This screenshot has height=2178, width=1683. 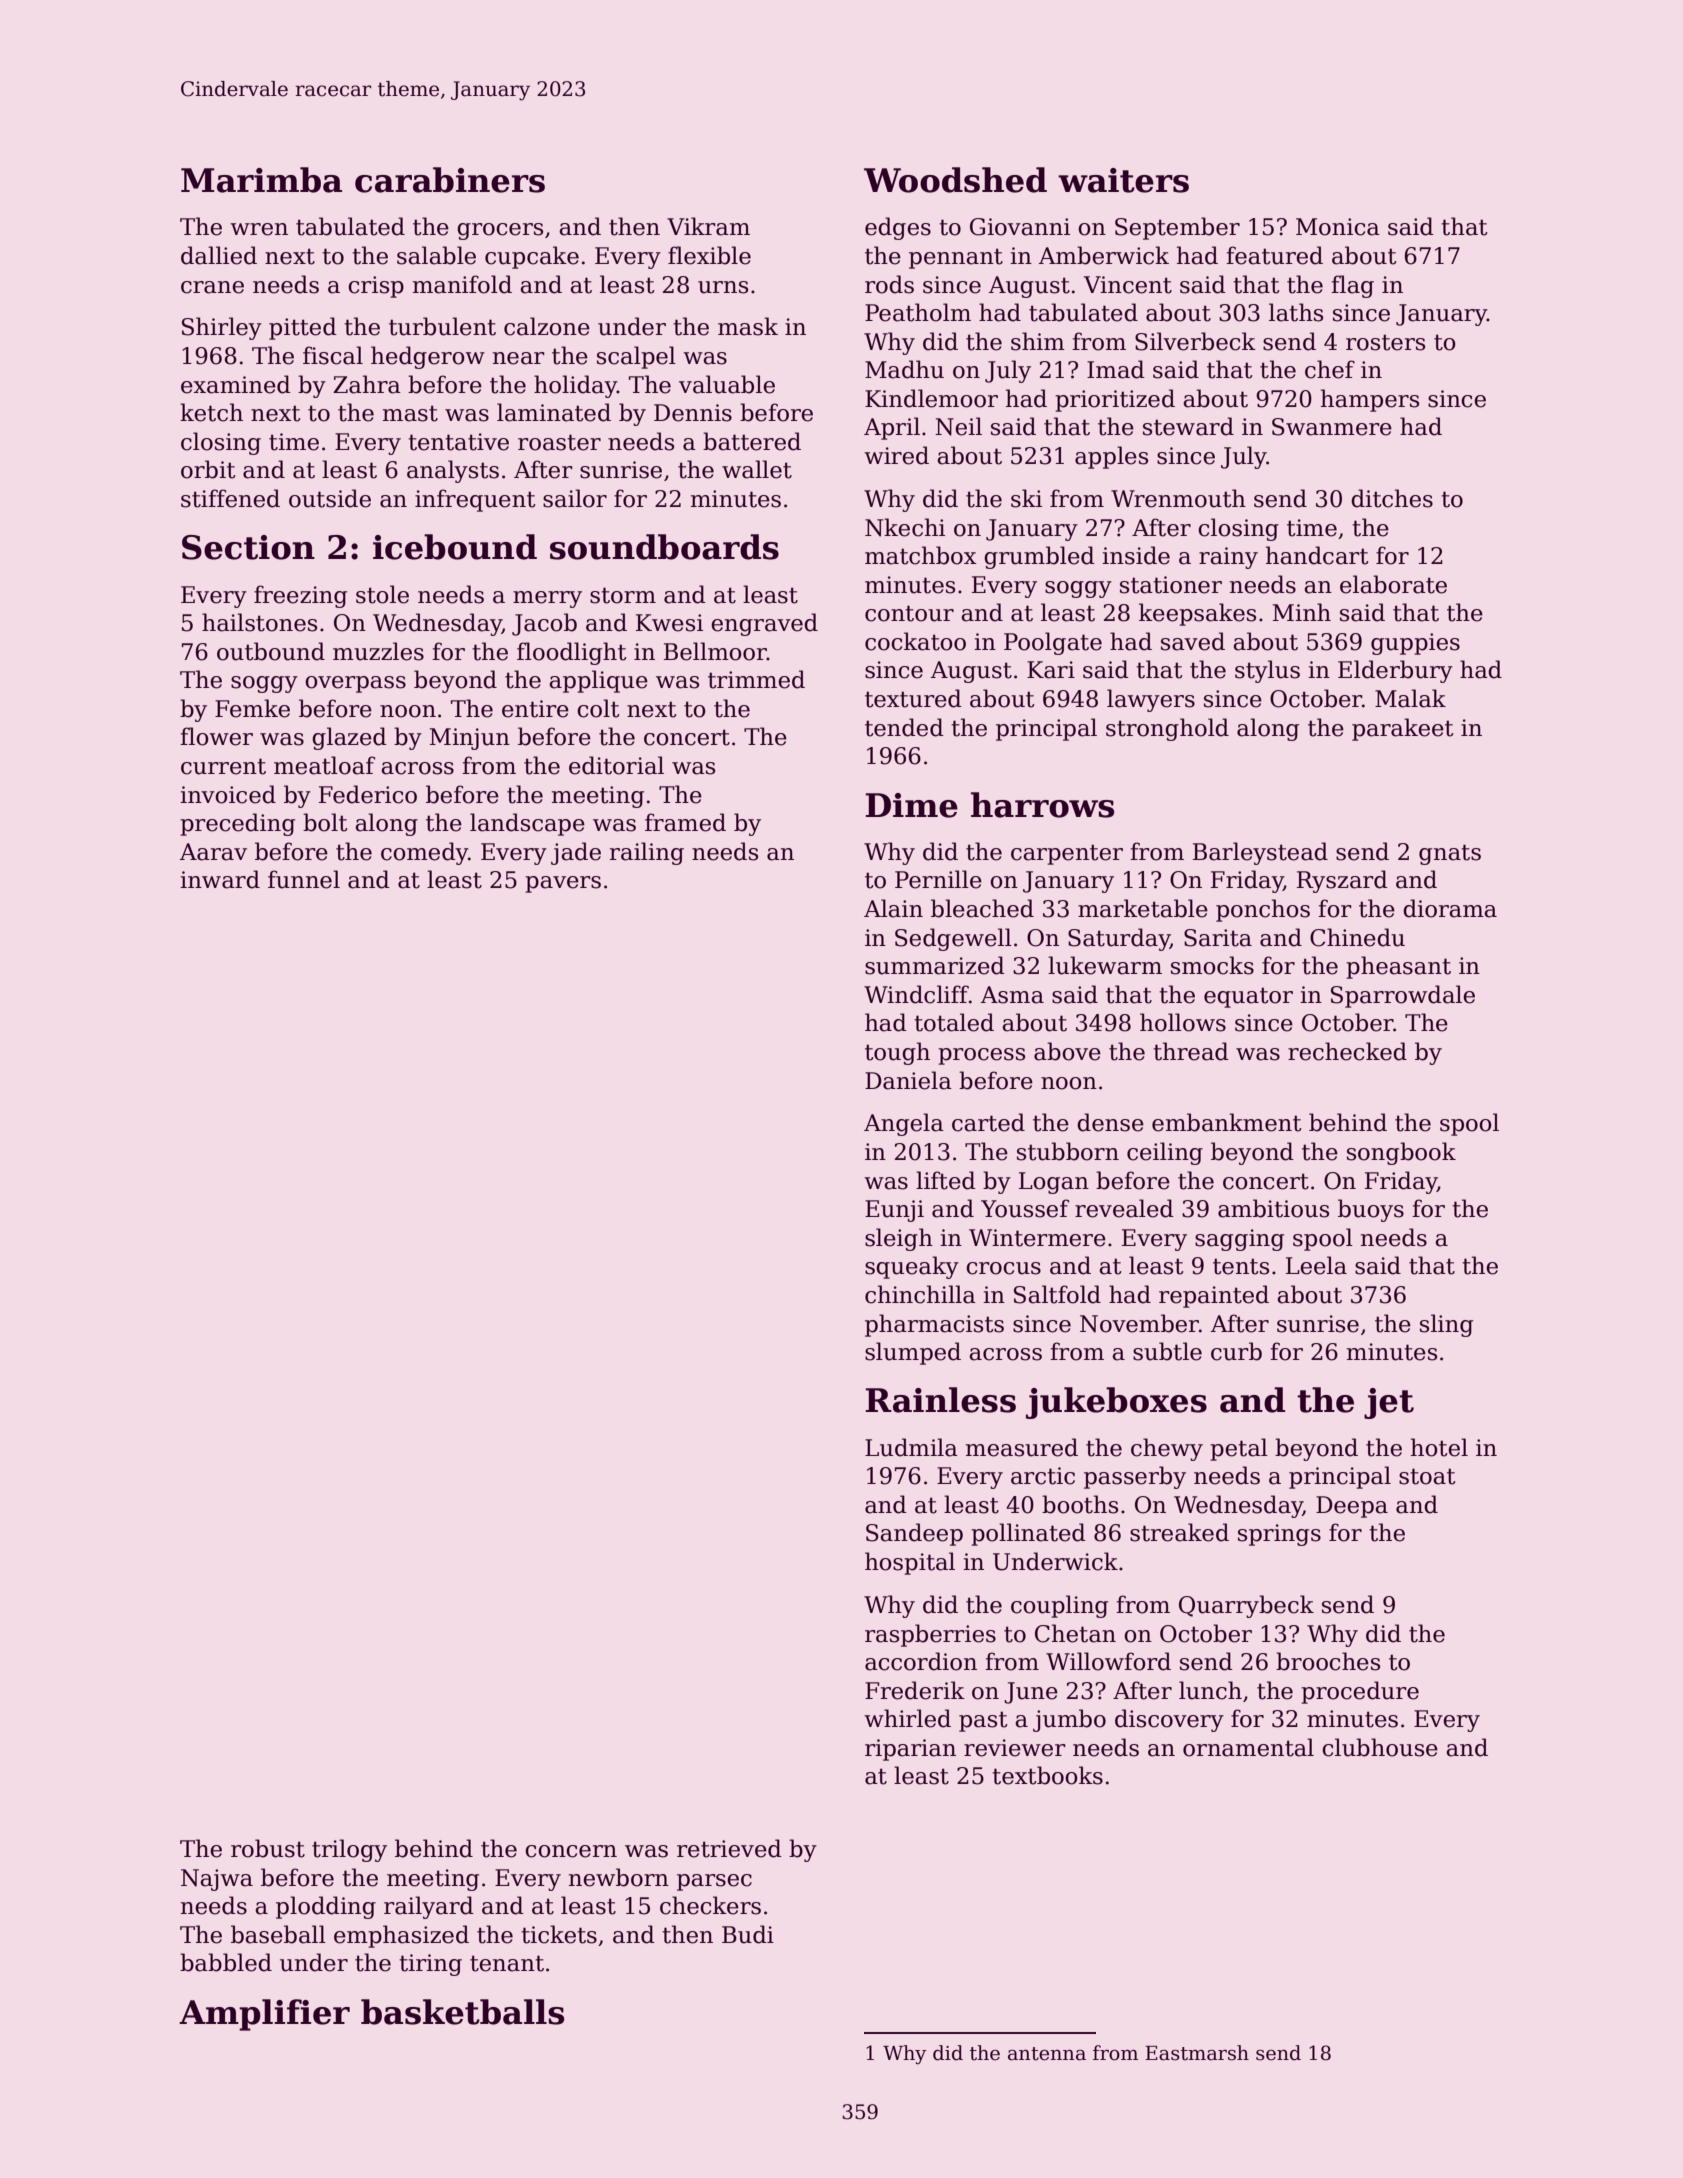 What do you see at coordinates (1338, 227) in the screenshot?
I see `Monica` at bounding box center [1338, 227].
